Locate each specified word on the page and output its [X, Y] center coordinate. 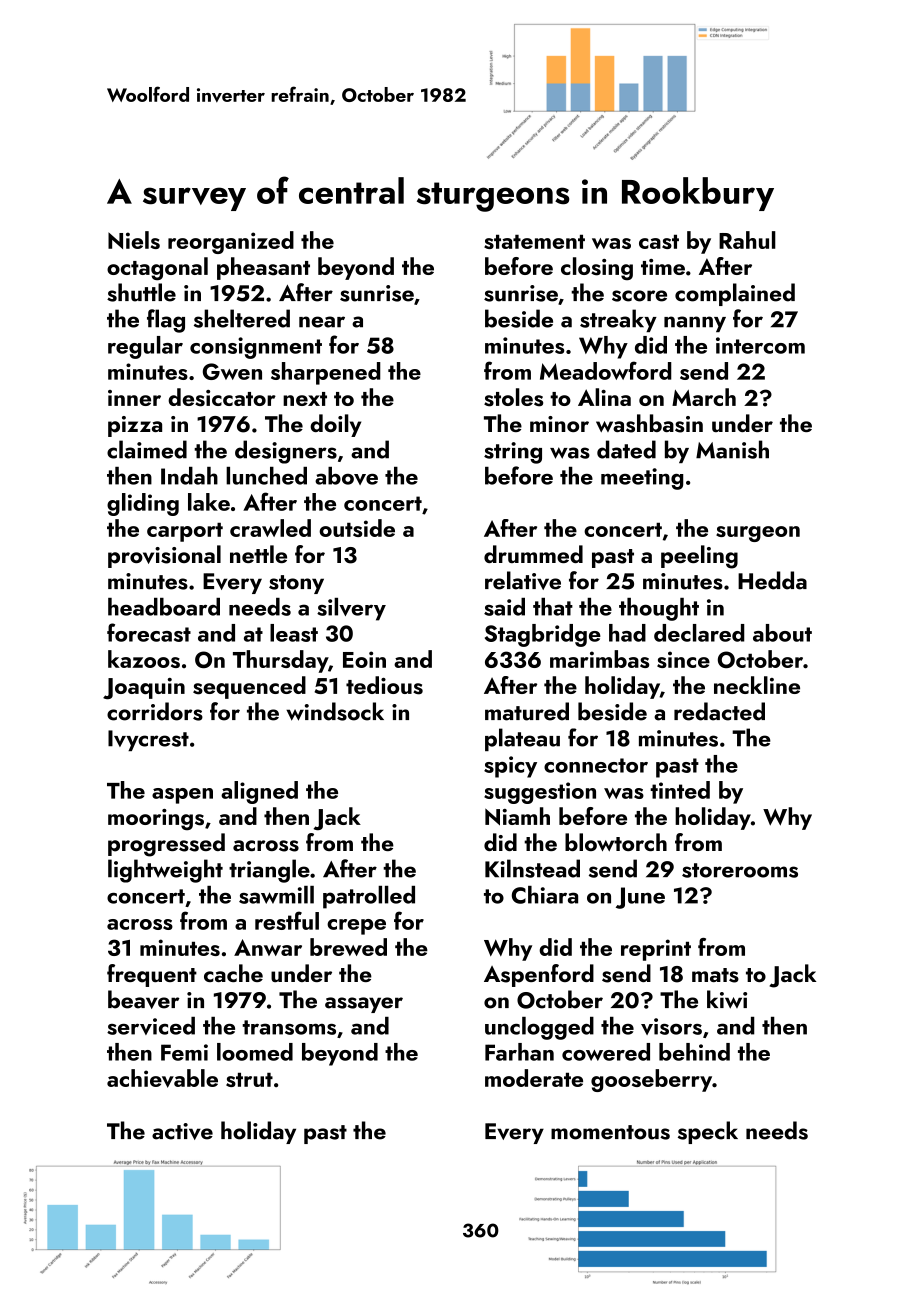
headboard [164, 607]
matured [527, 711]
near [322, 322]
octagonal [157, 269]
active [182, 1131]
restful [287, 920]
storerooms [740, 870]
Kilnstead [532, 868]
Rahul [747, 240]
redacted [719, 711]
